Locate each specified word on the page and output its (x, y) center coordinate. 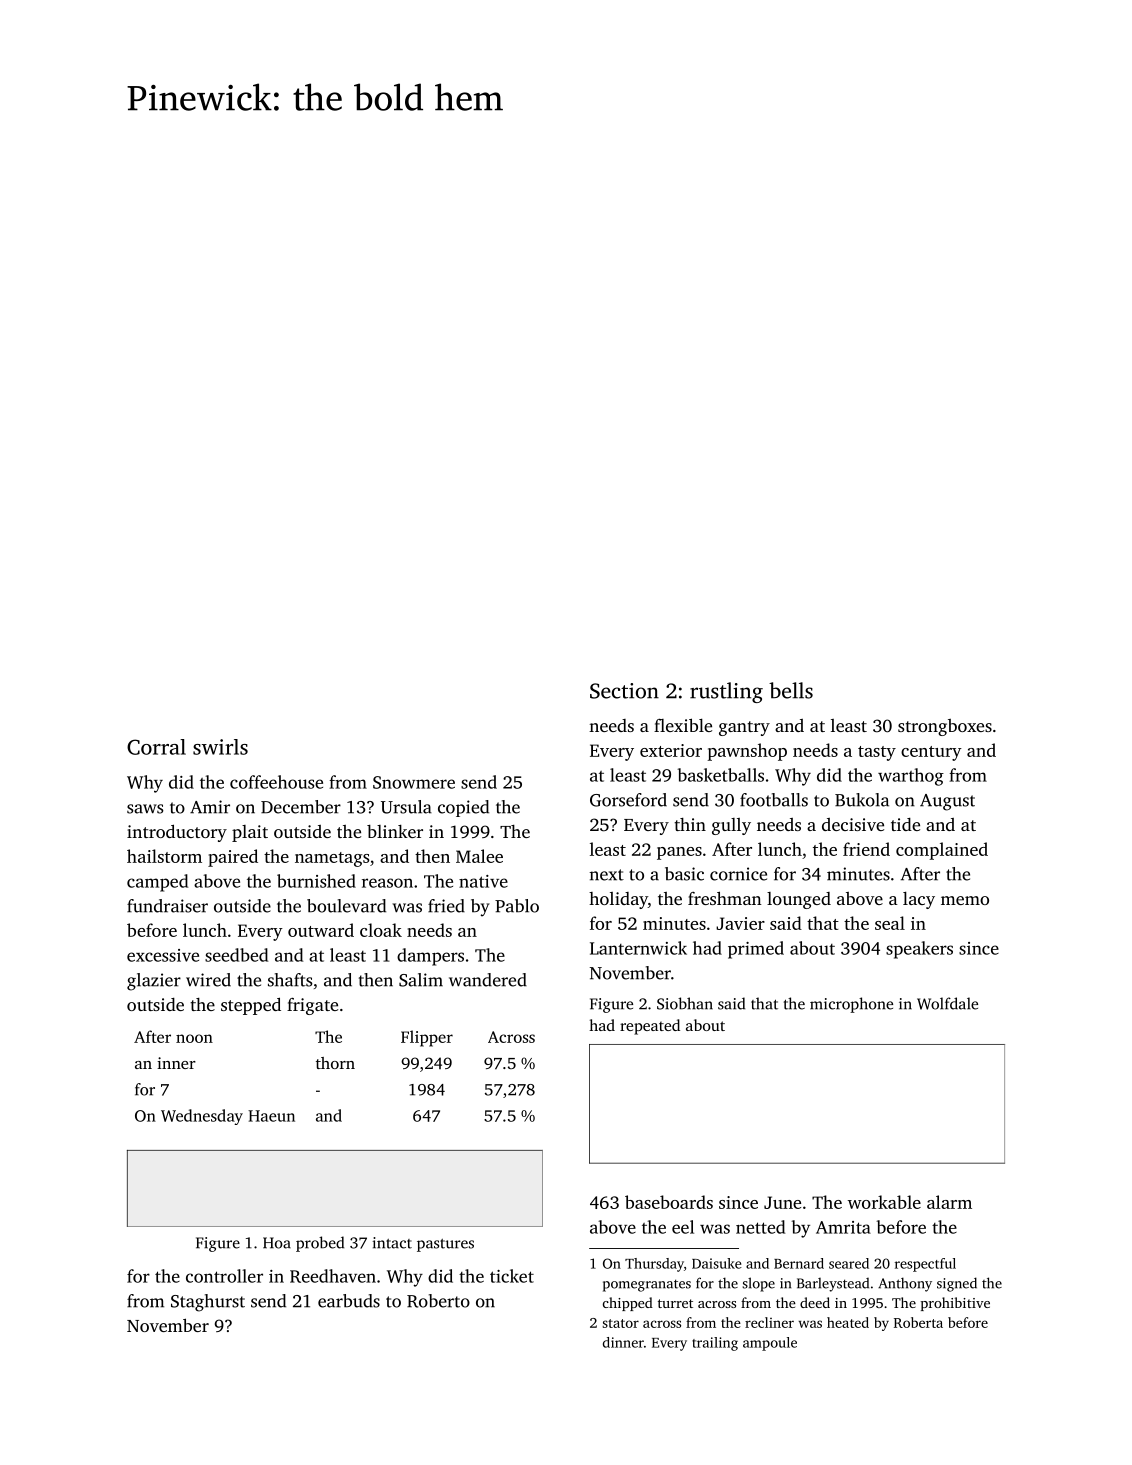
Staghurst (208, 1303)
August (947, 802)
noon (194, 1038)
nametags (332, 859)
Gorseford (628, 800)
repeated (650, 1027)
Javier (740, 923)
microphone (851, 1005)
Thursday (654, 1265)
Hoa (277, 1243)
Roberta (918, 1322)
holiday (618, 900)
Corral (156, 747)
